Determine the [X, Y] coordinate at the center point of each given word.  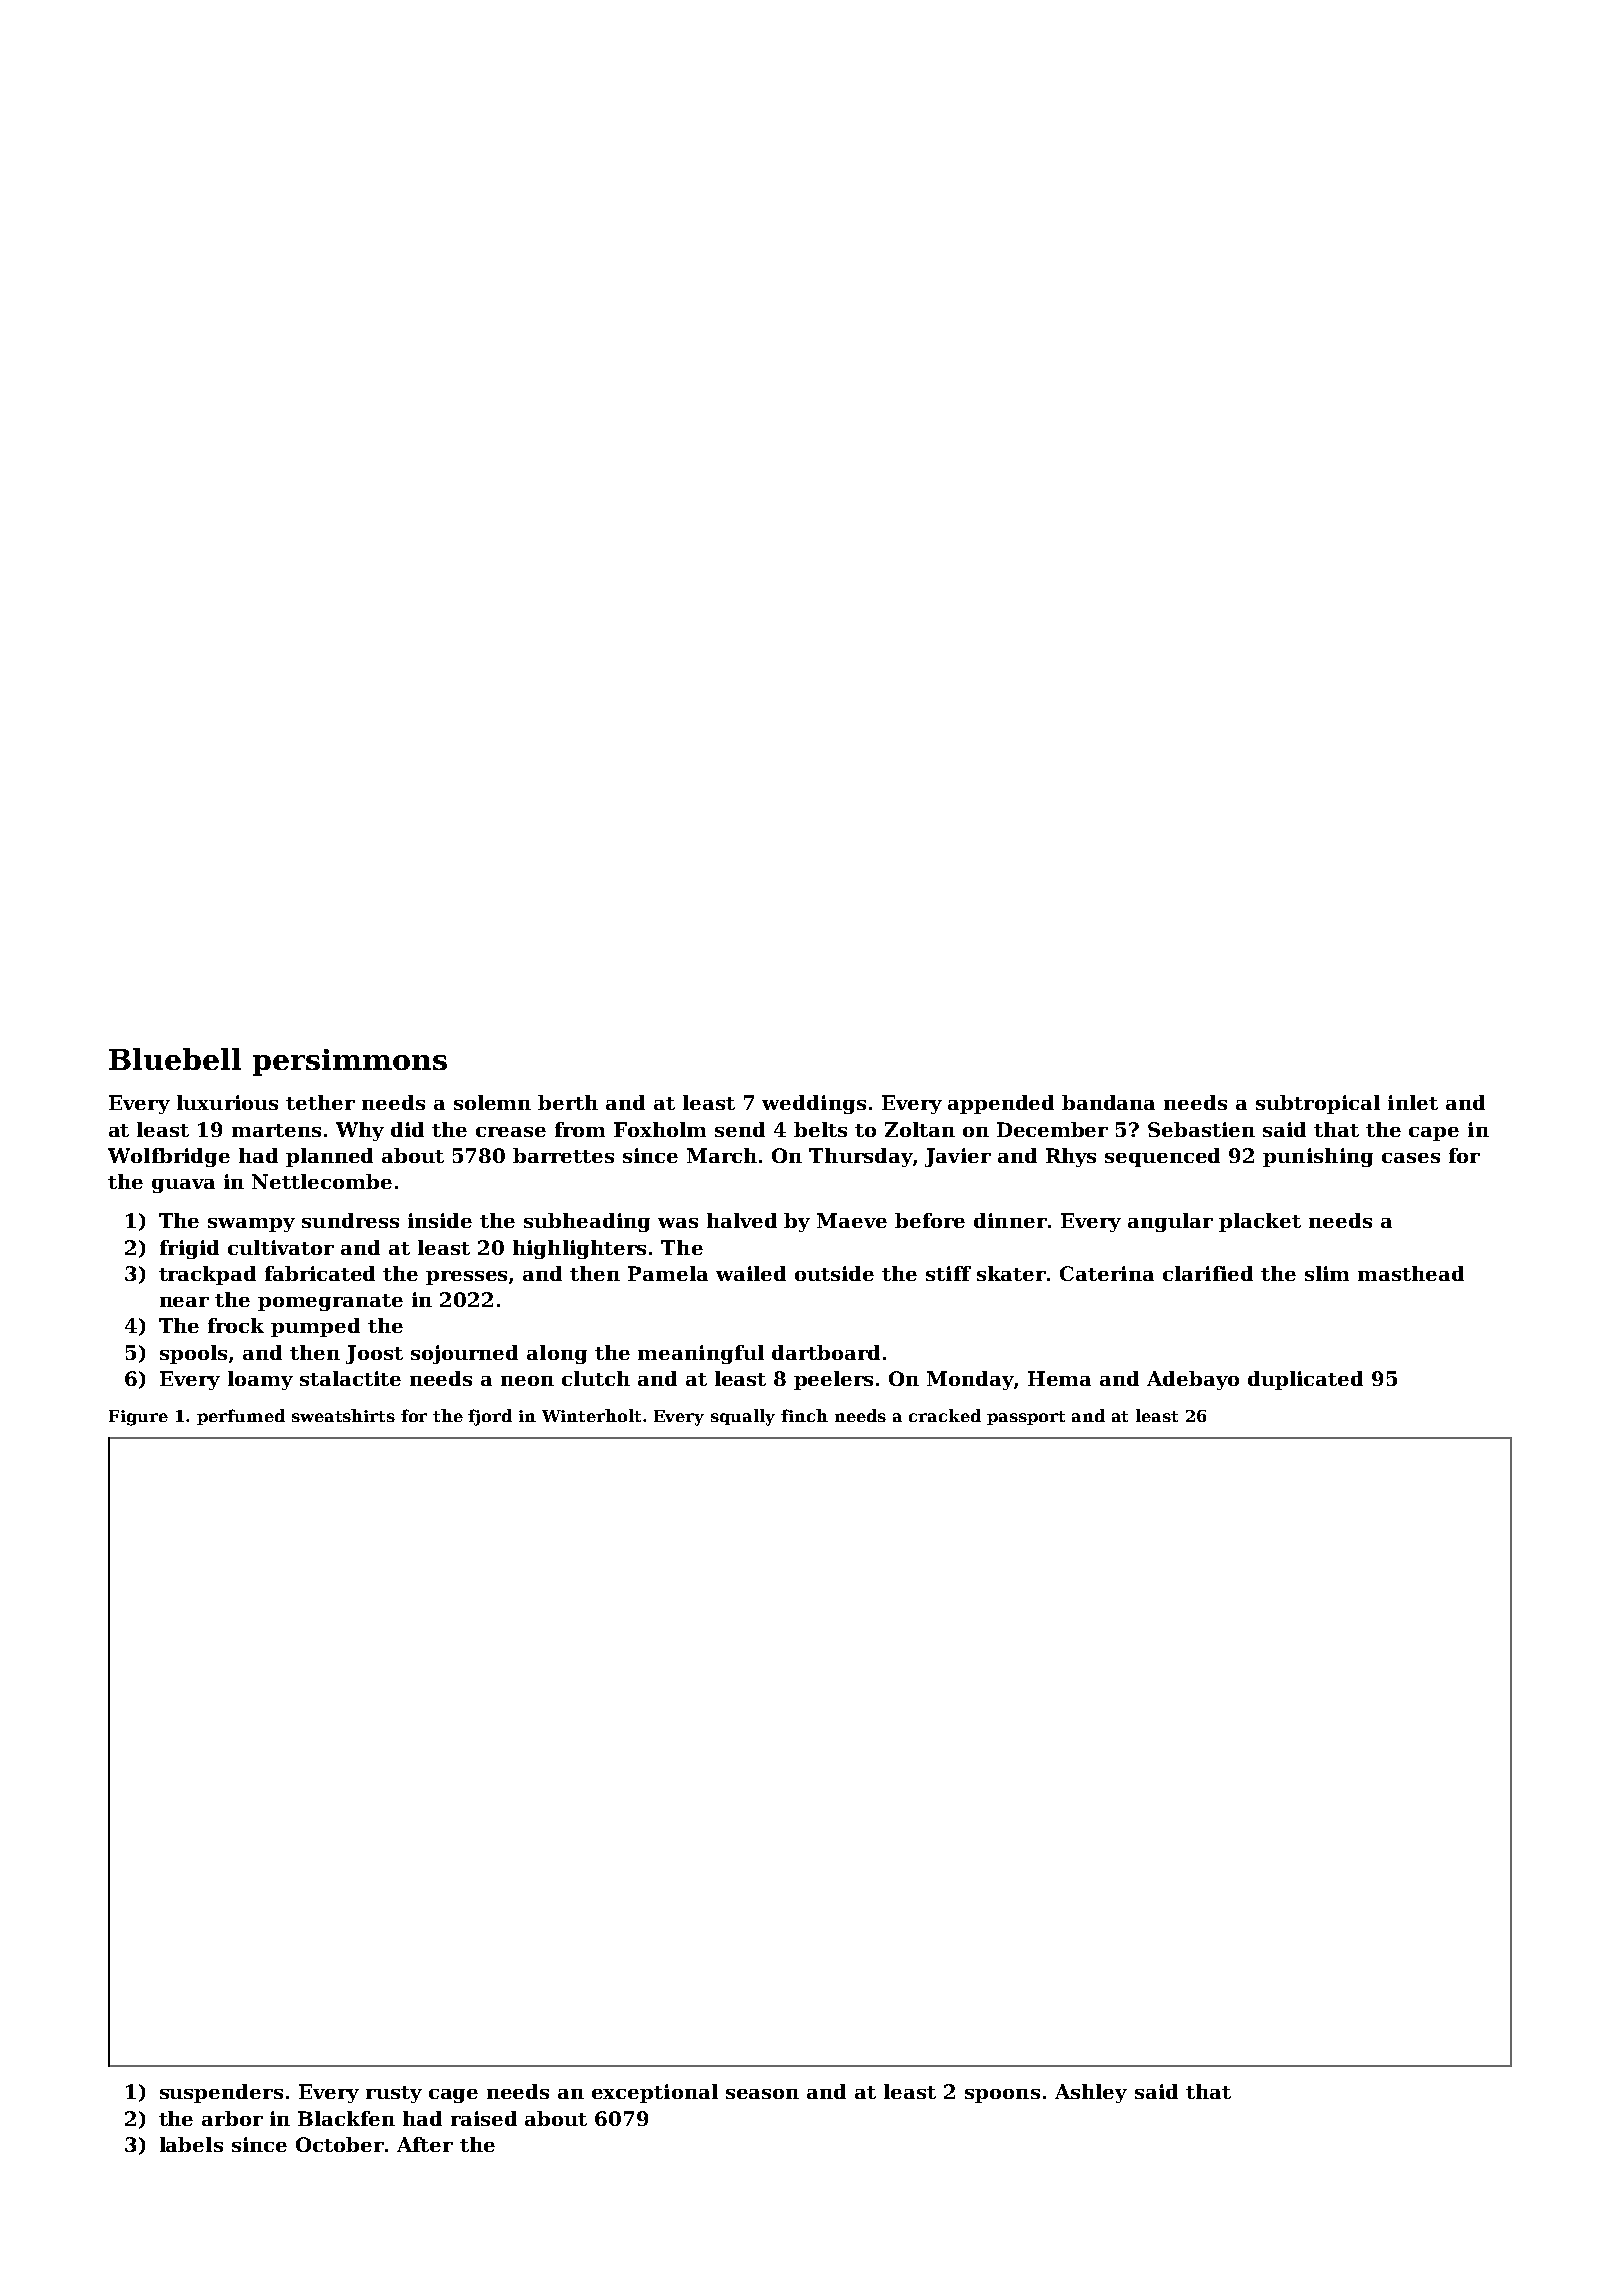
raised [484, 2118]
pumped [315, 1327]
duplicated [1305, 1380]
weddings [814, 1104]
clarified [1208, 1273]
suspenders [221, 2093]
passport [1026, 1418]
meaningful [701, 1354]
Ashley [1091, 2093]
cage [453, 2096]
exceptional [655, 2093]
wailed [751, 1273]
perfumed [241, 1417]
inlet [1413, 1102]
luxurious [227, 1102]
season [762, 2094]
